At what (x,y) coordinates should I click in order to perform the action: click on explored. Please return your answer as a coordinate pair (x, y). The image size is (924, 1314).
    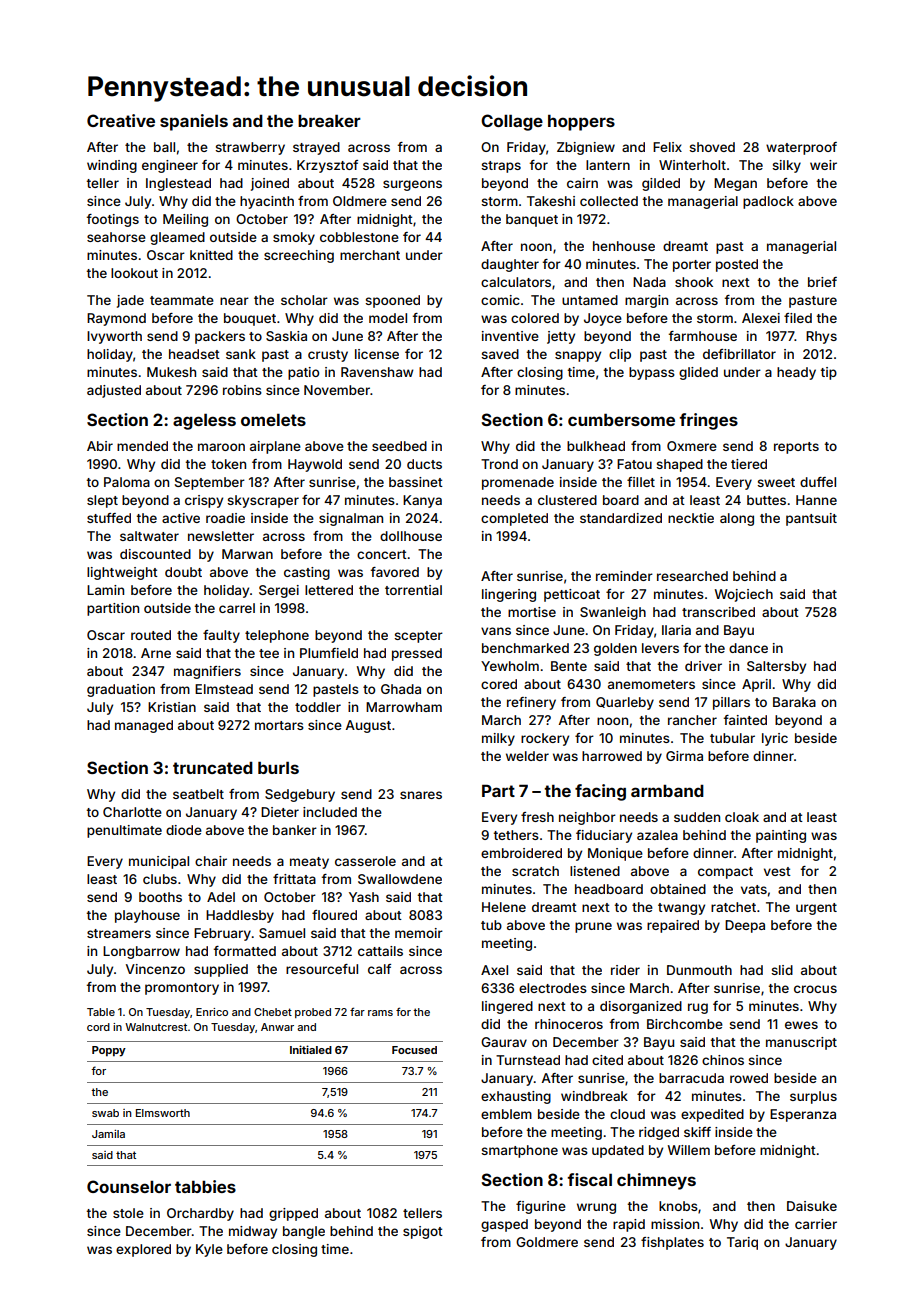
    Looking at the image, I should click on (143, 1250).
